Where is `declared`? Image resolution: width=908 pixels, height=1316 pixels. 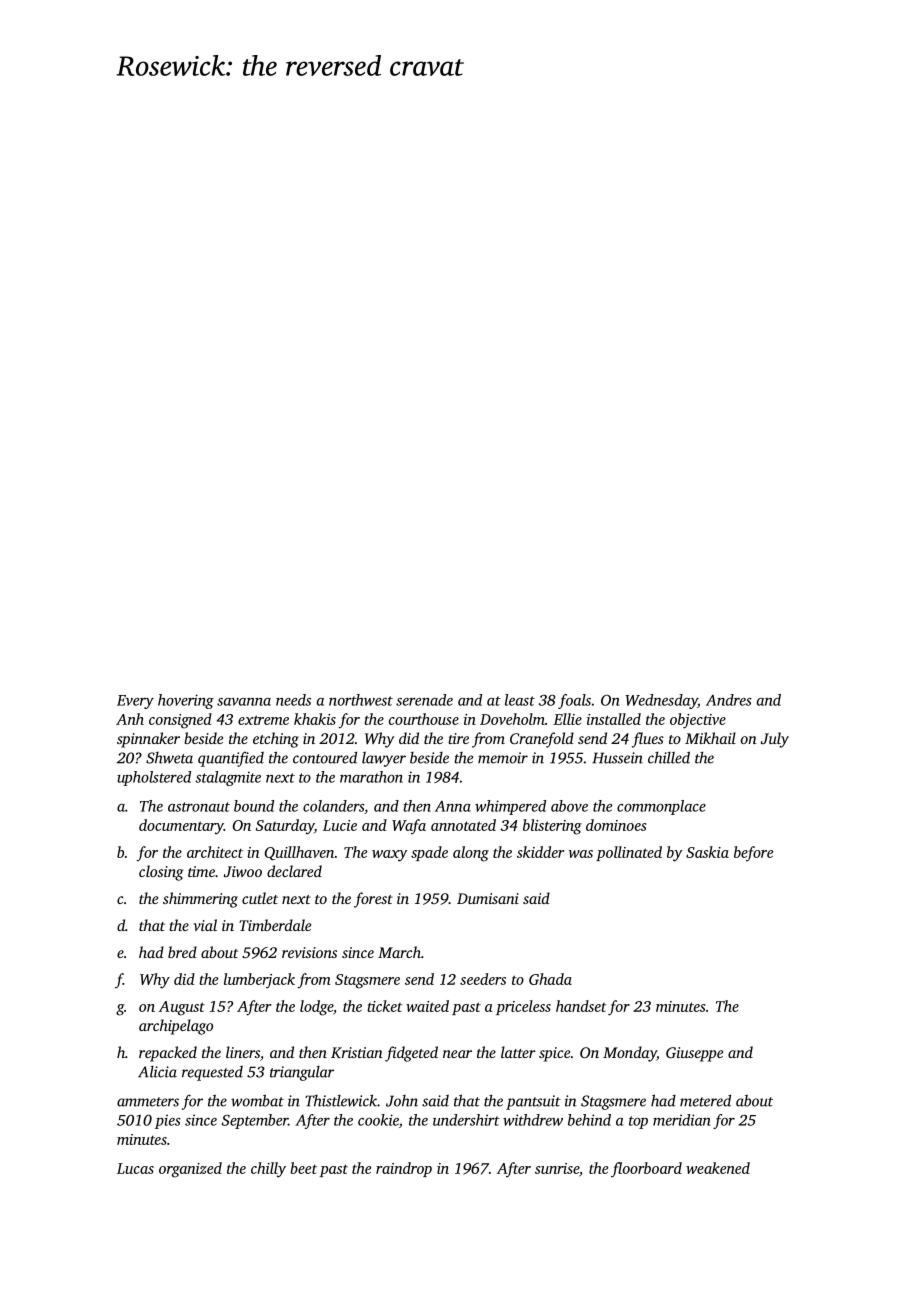
declared is located at coordinates (294, 871).
